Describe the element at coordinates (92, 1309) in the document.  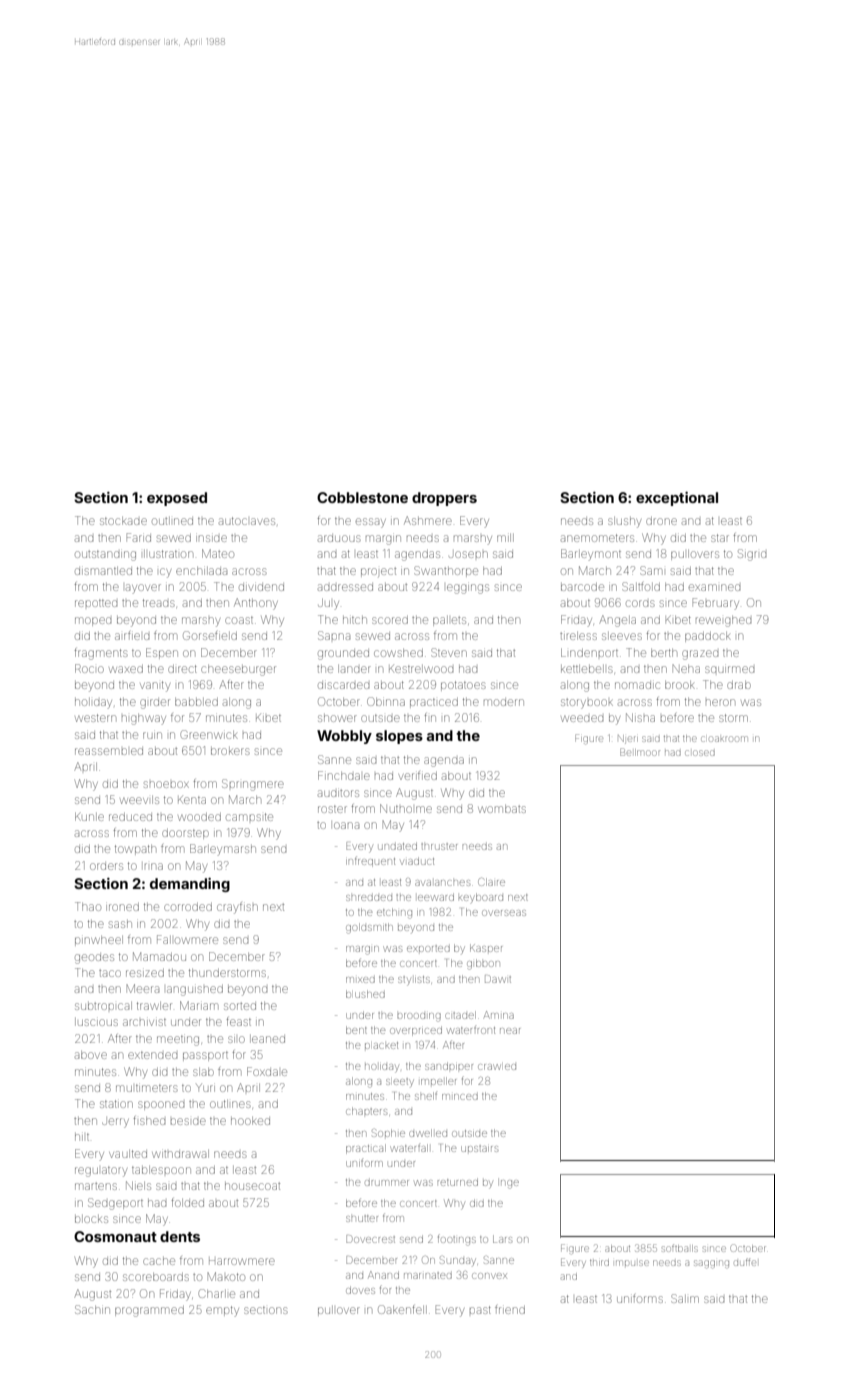
I see `Sachin` at that location.
